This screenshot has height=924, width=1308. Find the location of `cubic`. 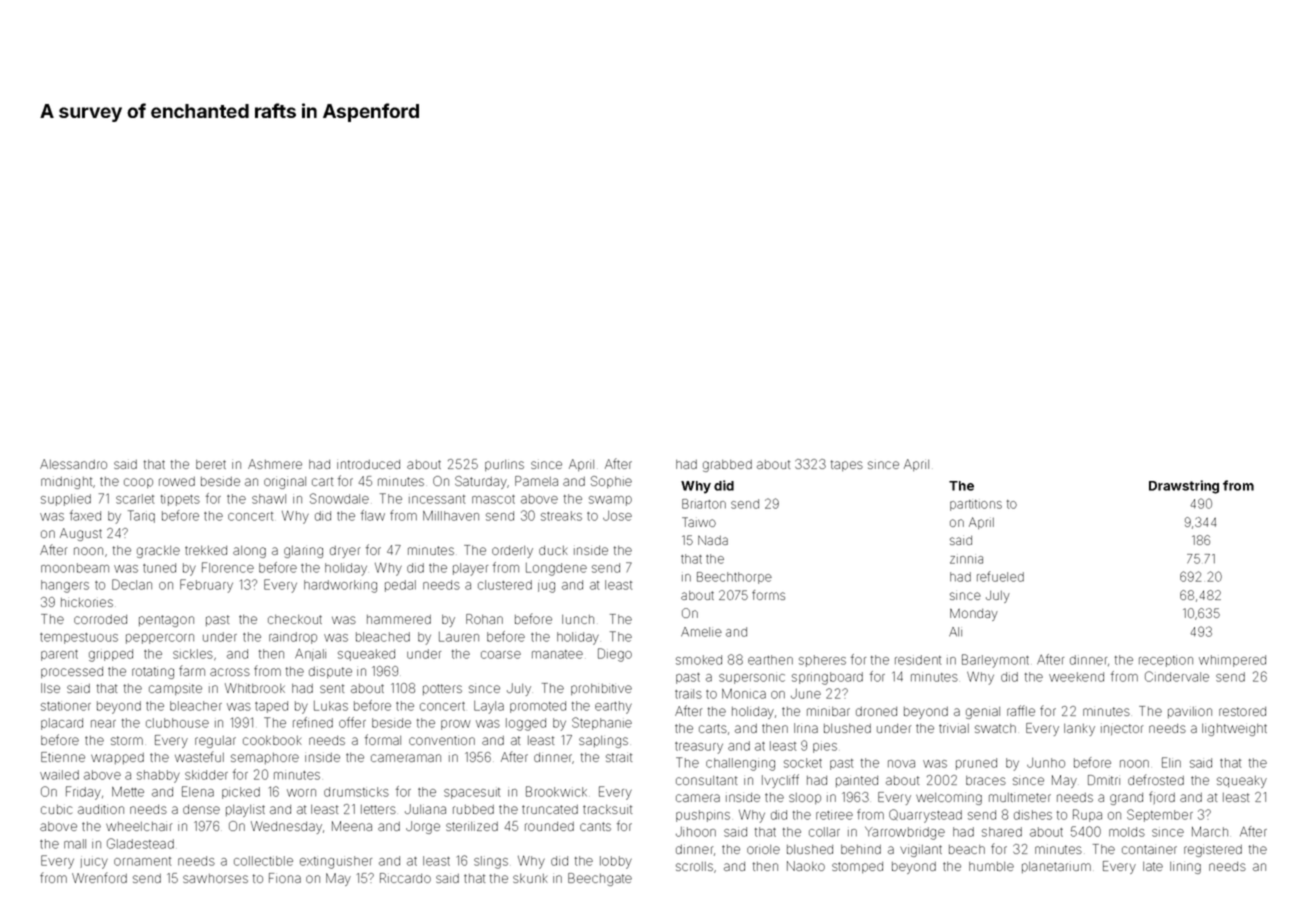

cubic is located at coordinates (56, 809).
